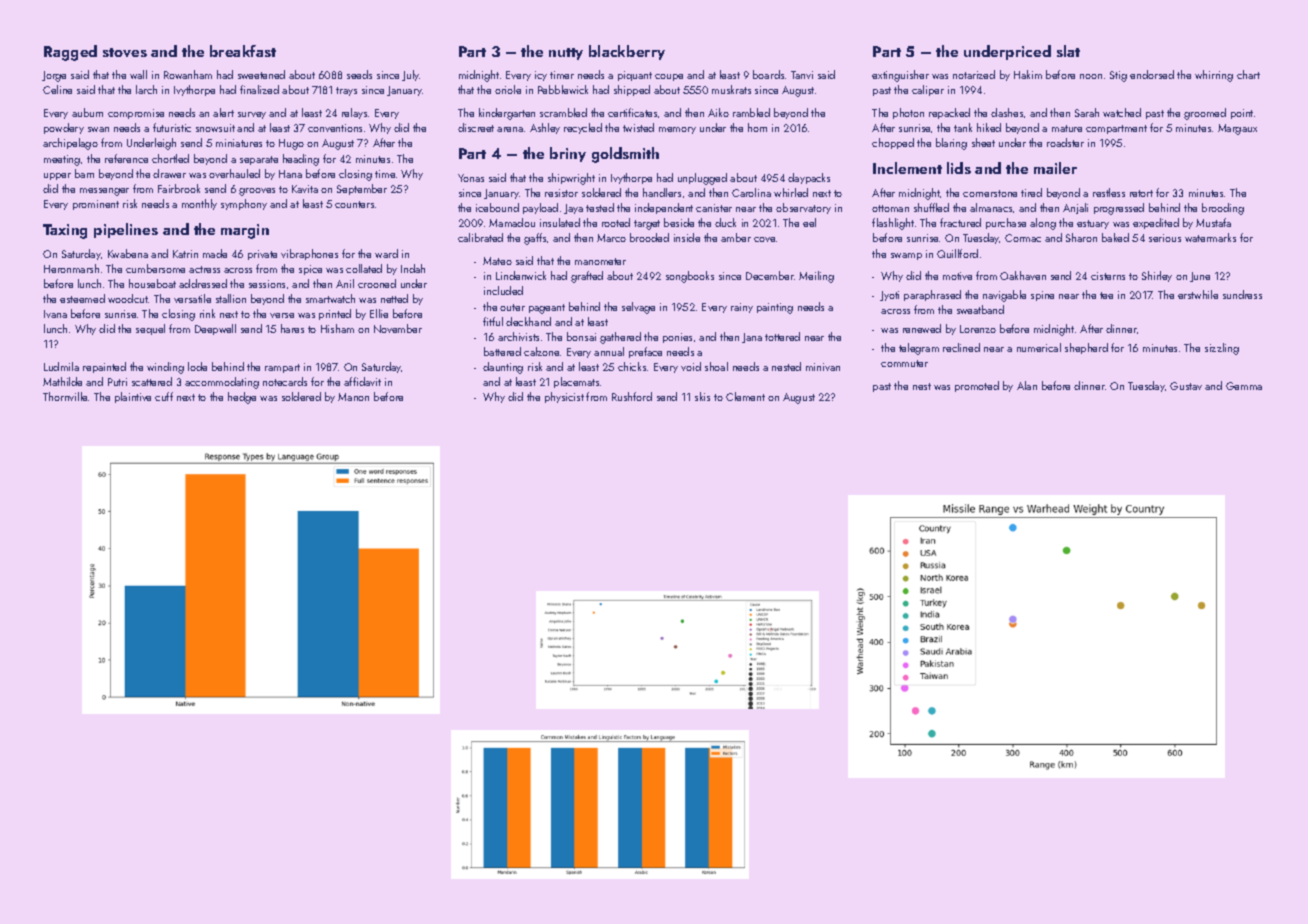 The image size is (1308, 924). Describe the element at coordinates (802, 75) in the image. I see `Tanvi` at that location.
